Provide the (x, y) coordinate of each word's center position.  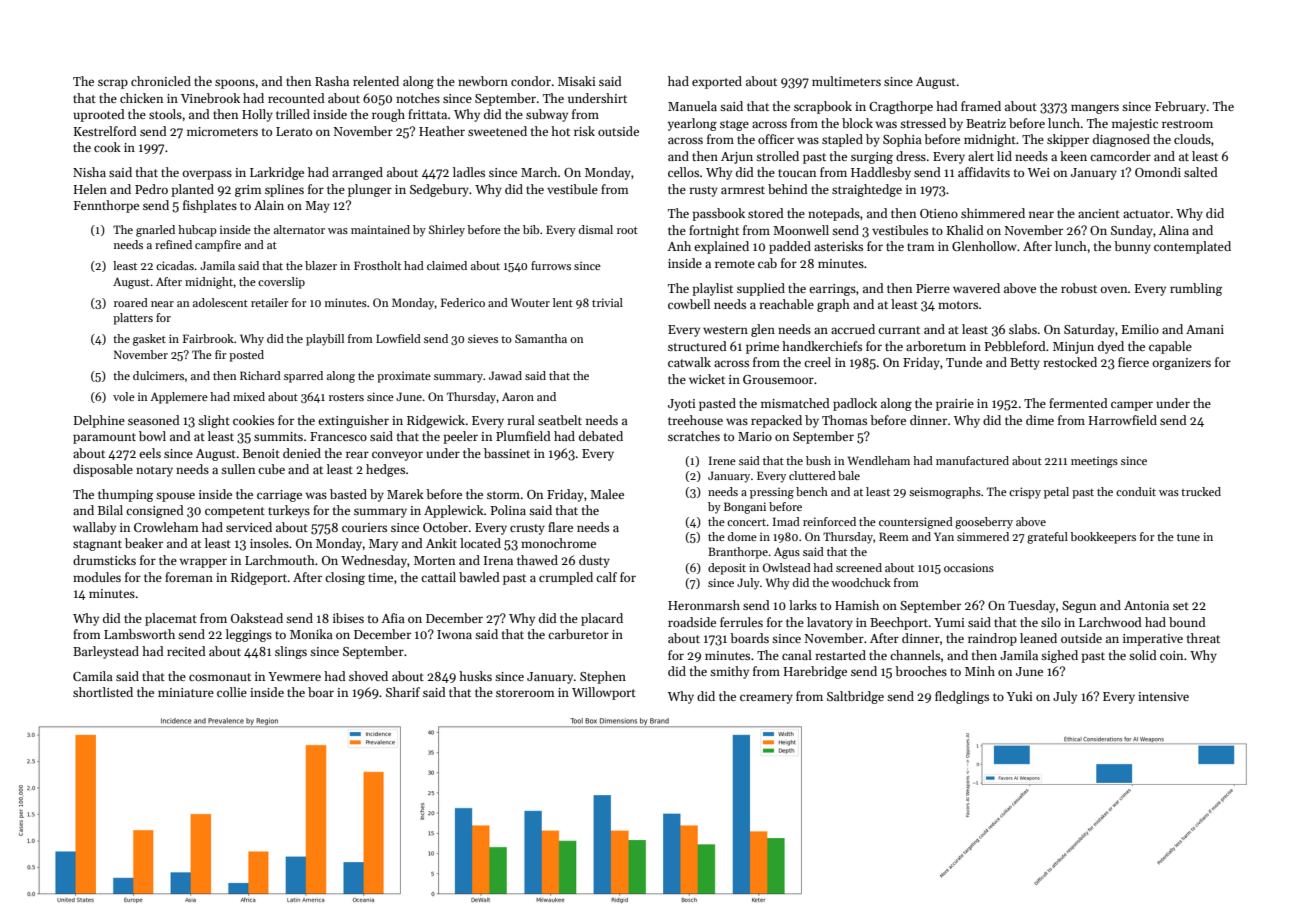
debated (601, 436)
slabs (1023, 329)
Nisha (89, 172)
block (857, 123)
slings (291, 652)
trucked (1201, 491)
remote (735, 264)
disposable (103, 470)
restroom (1187, 124)
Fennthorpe (106, 206)
